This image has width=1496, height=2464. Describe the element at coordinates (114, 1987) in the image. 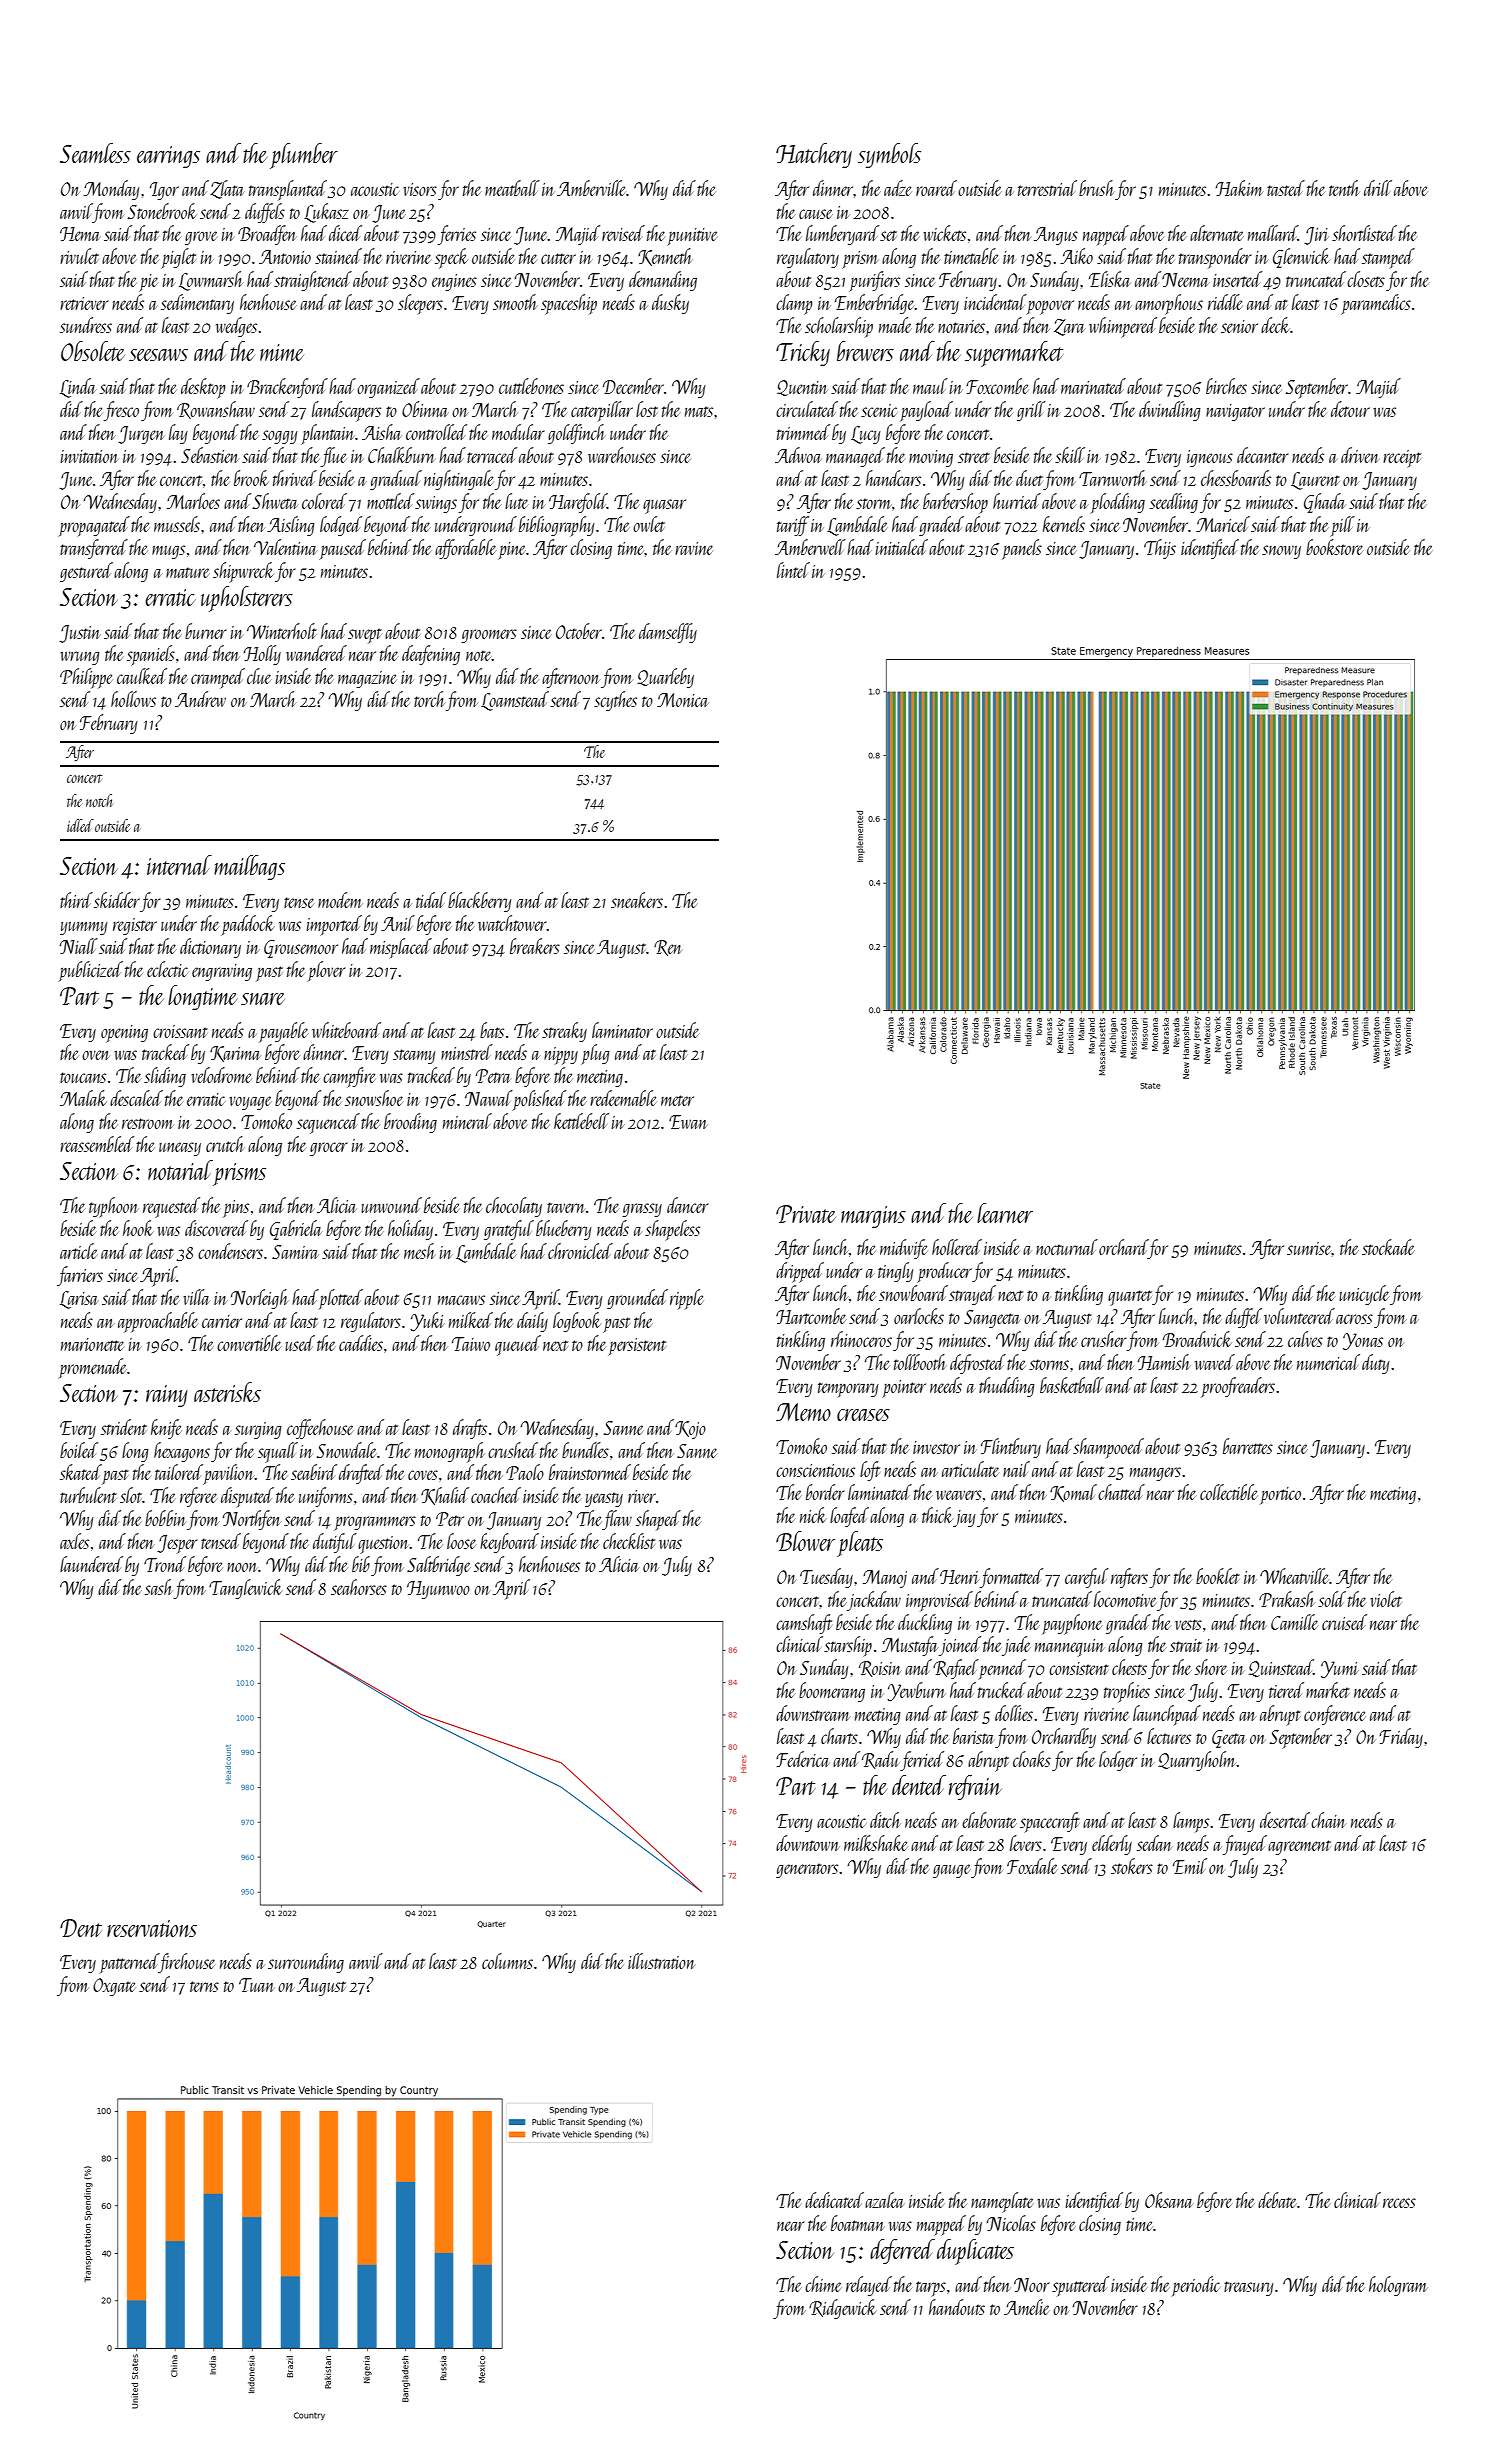

I see `Oxgate` at that location.
